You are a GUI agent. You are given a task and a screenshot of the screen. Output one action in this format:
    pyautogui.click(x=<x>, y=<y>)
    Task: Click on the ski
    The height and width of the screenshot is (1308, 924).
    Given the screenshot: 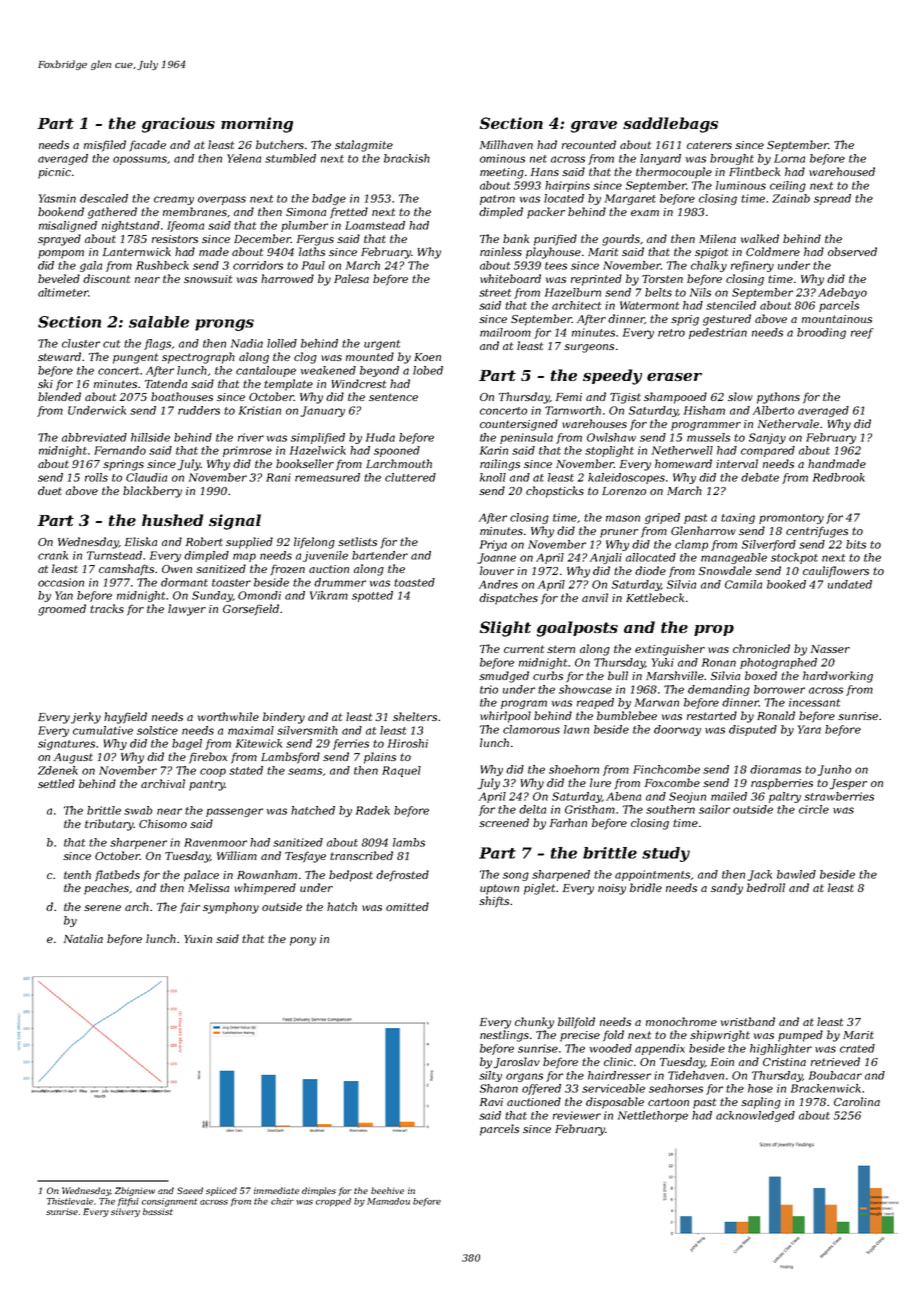 What is the action you would take?
    pyautogui.click(x=45, y=383)
